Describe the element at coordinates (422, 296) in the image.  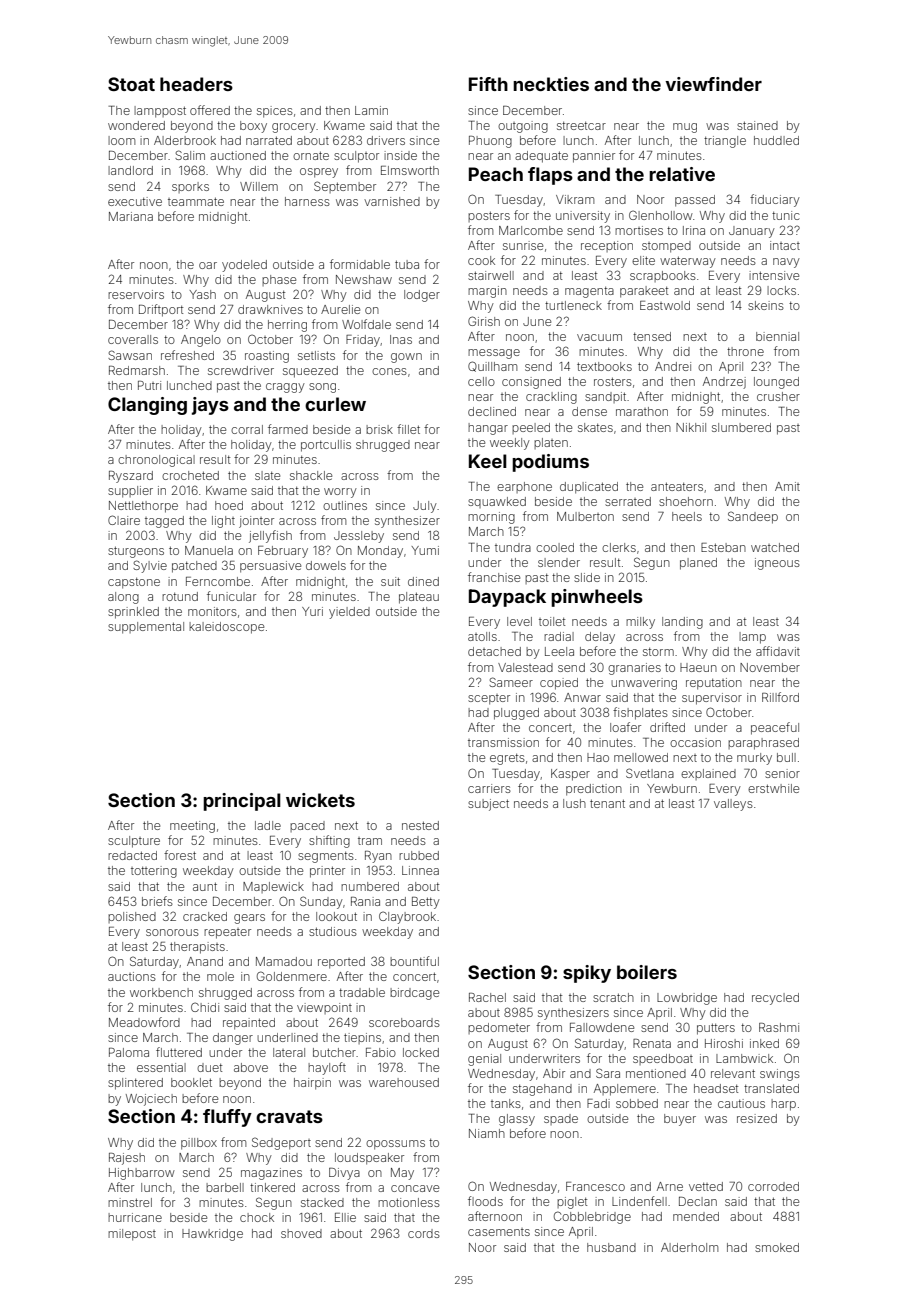
I see `lodger` at that location.
